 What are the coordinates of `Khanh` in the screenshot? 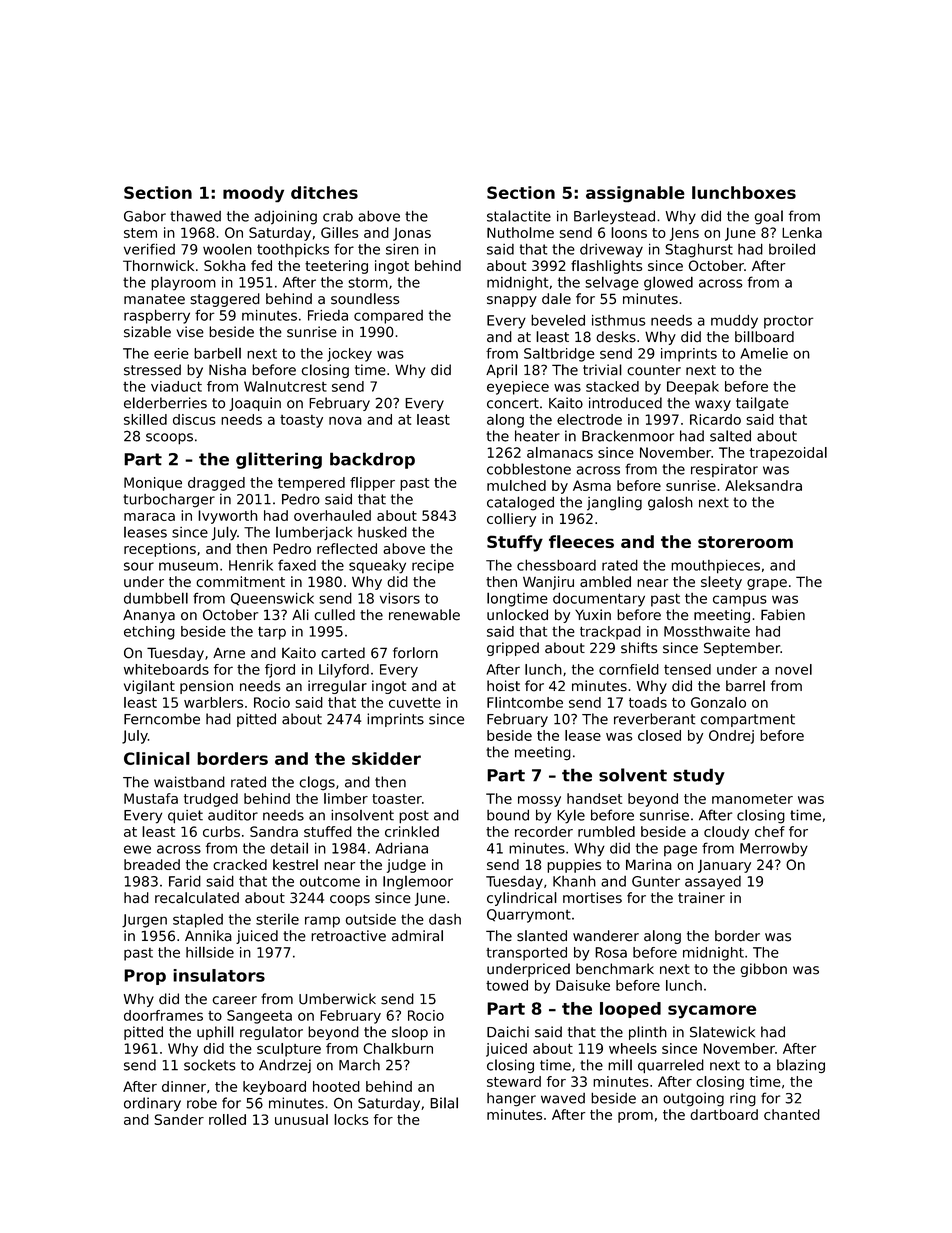 It's located at (574, 881).
